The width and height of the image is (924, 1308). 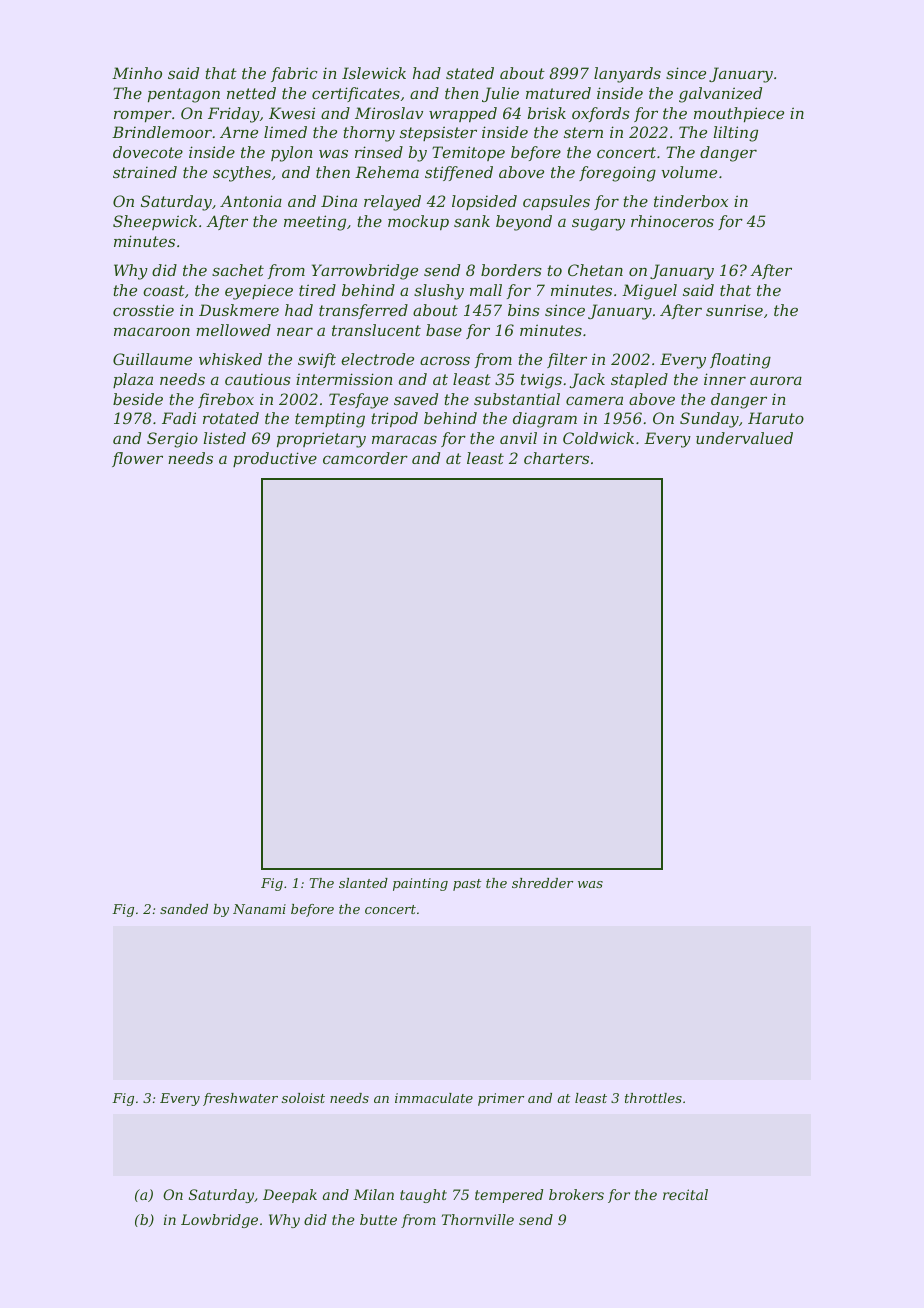 I want to click on netted, so click(x=251, y=93).
